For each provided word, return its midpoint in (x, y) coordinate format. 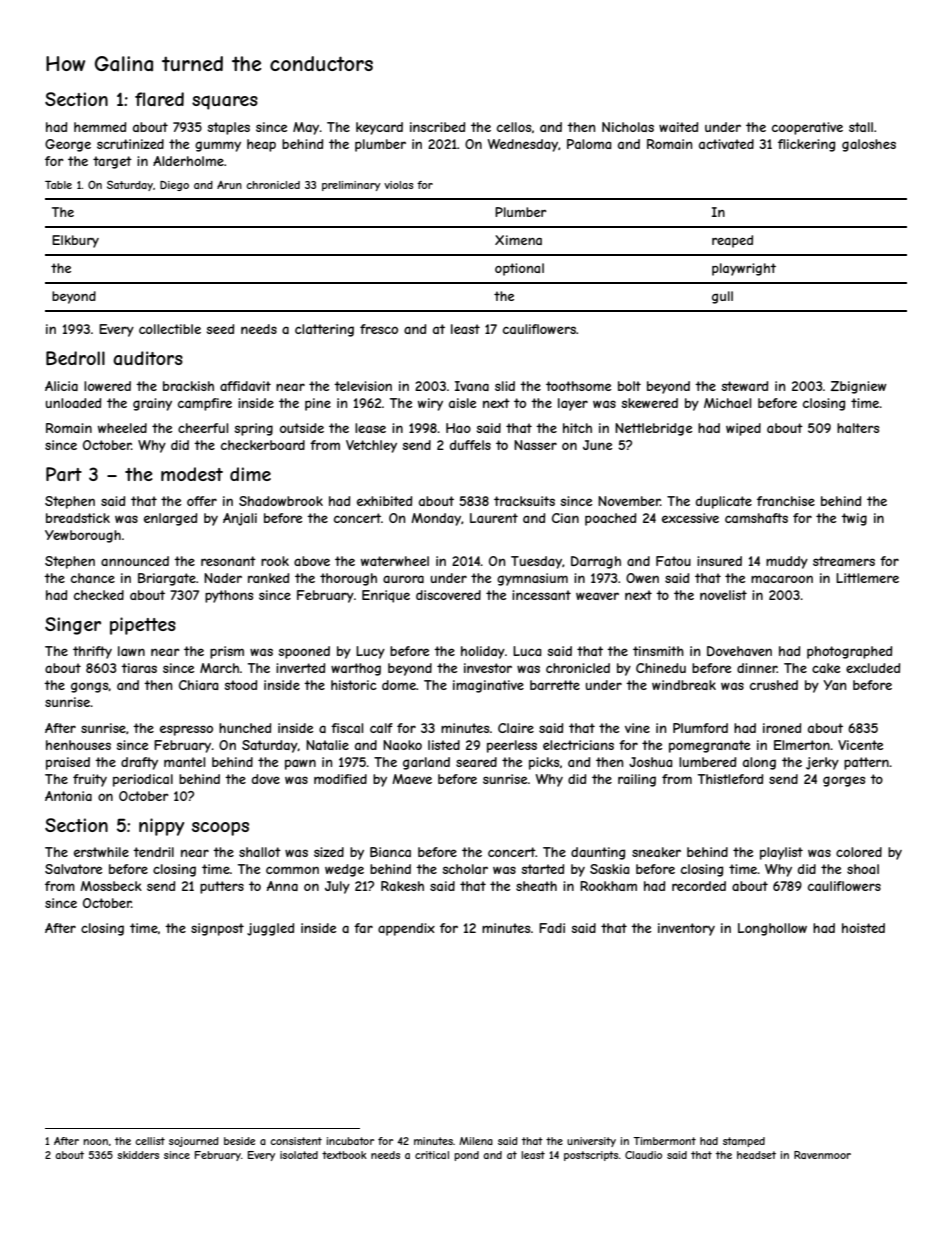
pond (466, 1156)
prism (227, 652)
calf (381, 728)
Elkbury (75, 241)
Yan (835, 685)
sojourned (194, 1142)
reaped (732, 241)
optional (519, 269)
